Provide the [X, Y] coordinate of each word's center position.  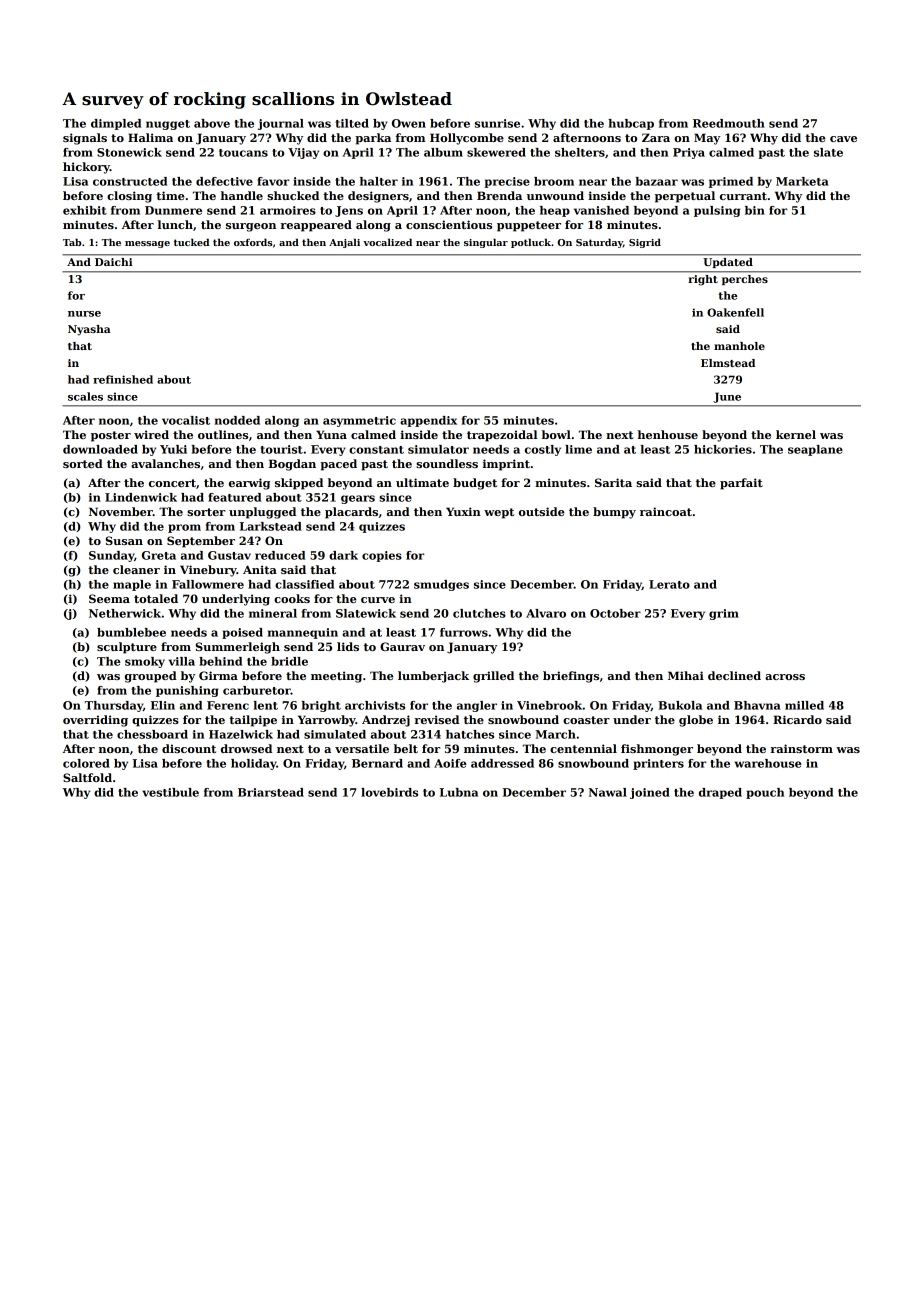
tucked [191, 242]
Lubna [459, 792]
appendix [428, 421]
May [707, 139]
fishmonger [657, 750]
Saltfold [87, 777]
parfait [741, 484]
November [121, 511]
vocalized [387, 242]
